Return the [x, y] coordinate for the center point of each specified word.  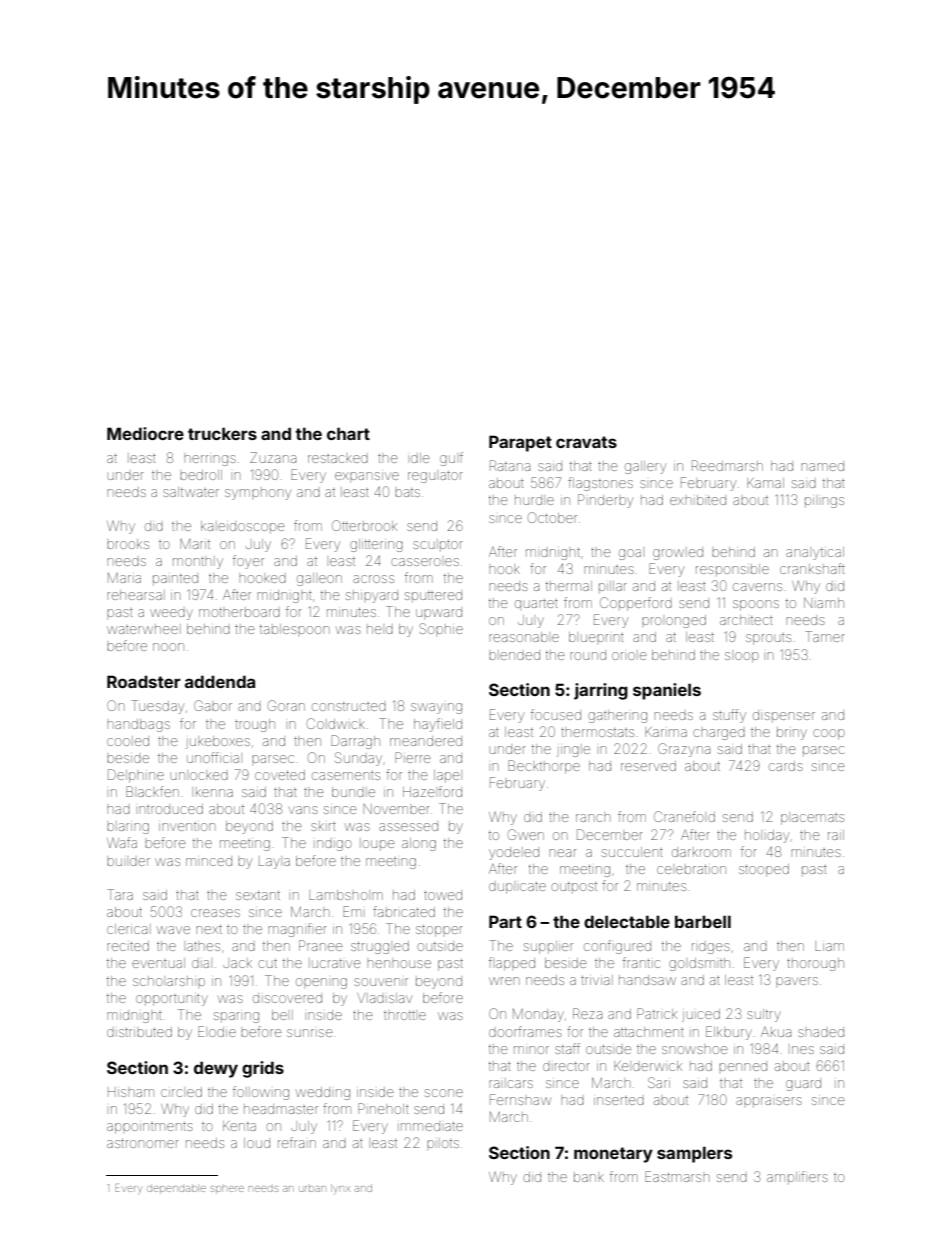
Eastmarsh [677, 1176]
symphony [258, 493]
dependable [176, 1189]
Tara [120, 894]
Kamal [765, 483]
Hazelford [432, 791]
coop [829, 734]
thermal [569, 586]
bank [589, 1177]
